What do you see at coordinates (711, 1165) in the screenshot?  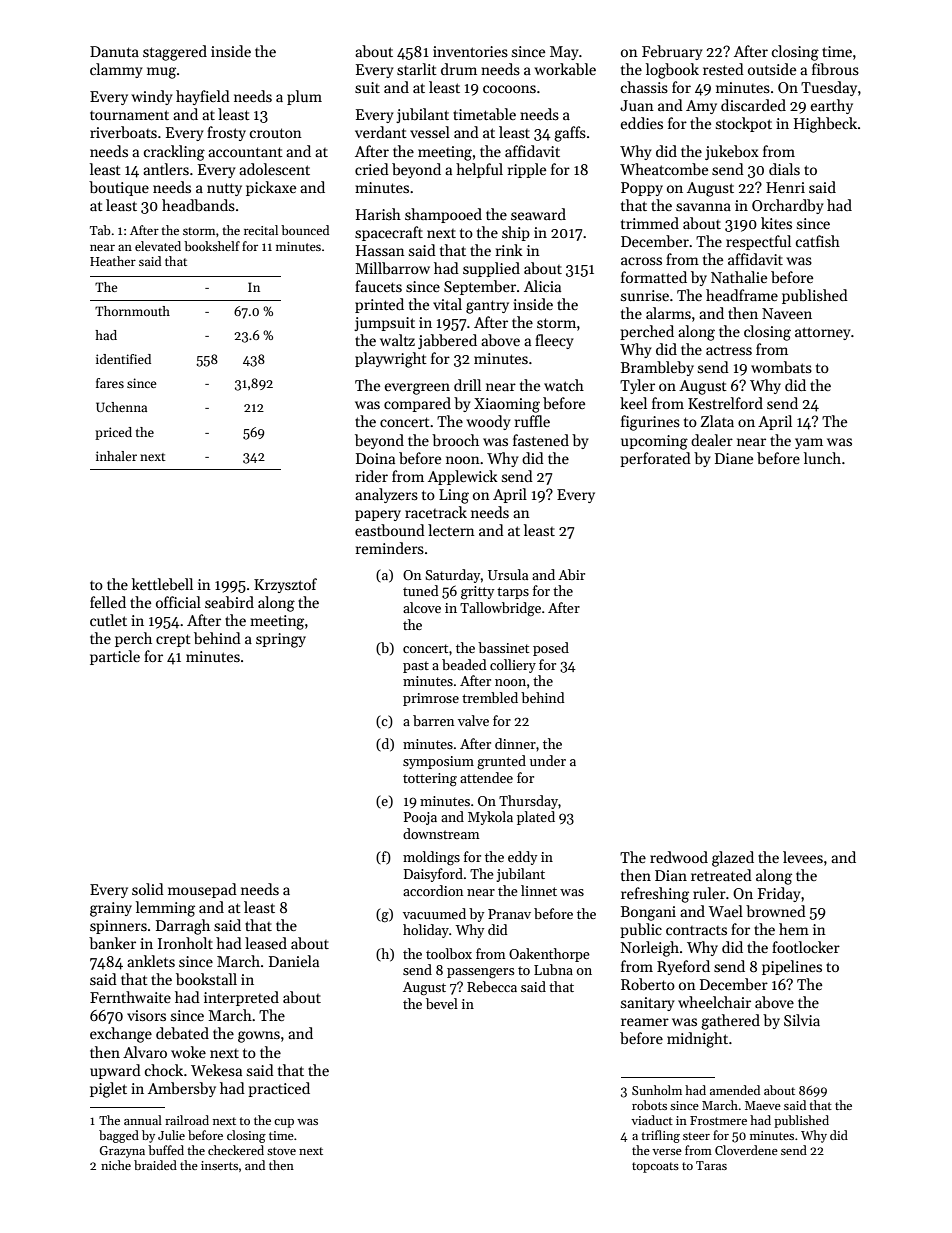 I see `Taras` at bounding box center [711, 1165].
